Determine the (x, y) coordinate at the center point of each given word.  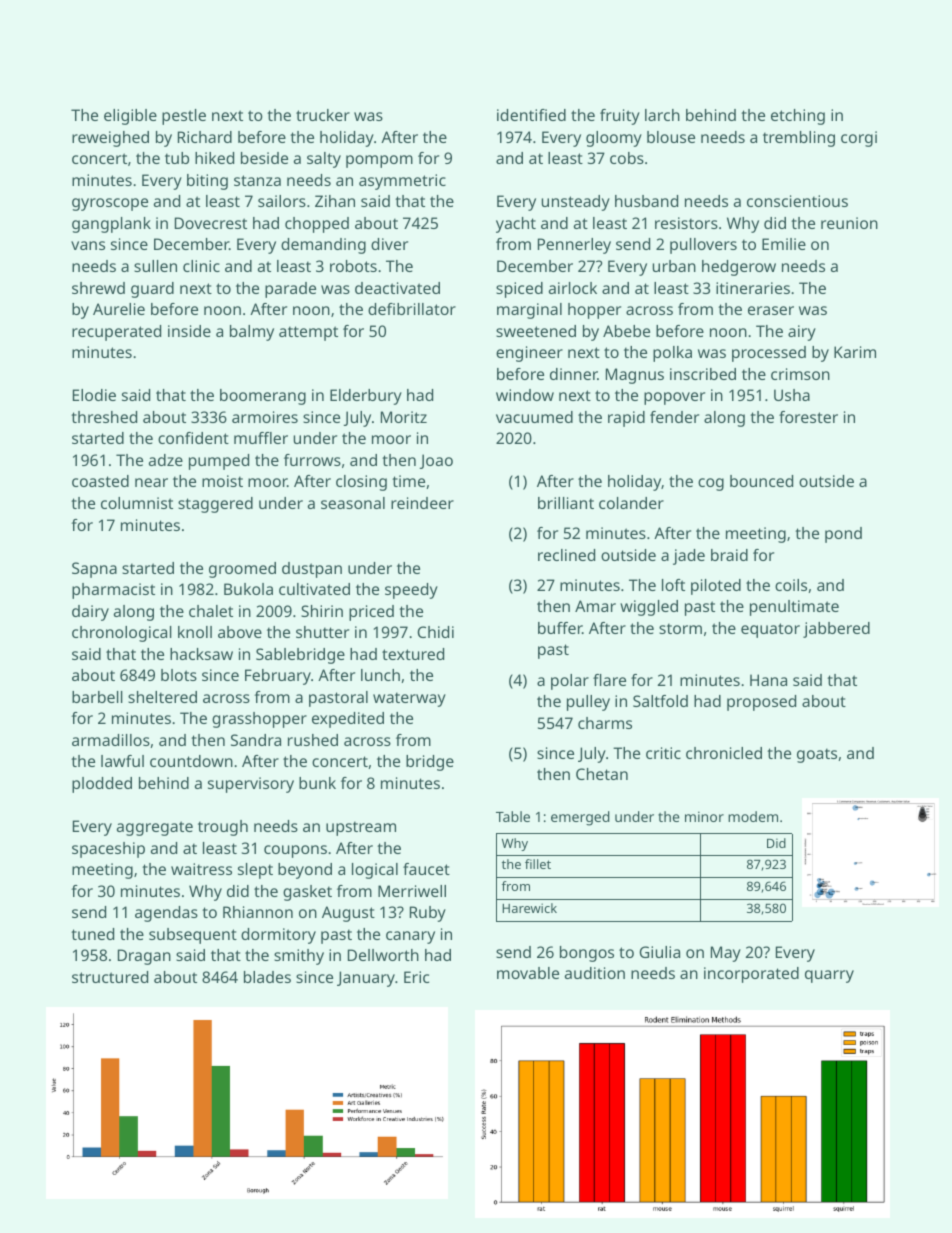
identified (531, 115)
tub (177, 158)
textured (413, 654)
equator (770, 630)
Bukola (248, 589)
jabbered (836, 630)
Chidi (435, 632)
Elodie (94, 395)
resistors (686, 223)
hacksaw (201, 654)
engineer (529, 354)
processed (769, 354)
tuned (92, 934)
